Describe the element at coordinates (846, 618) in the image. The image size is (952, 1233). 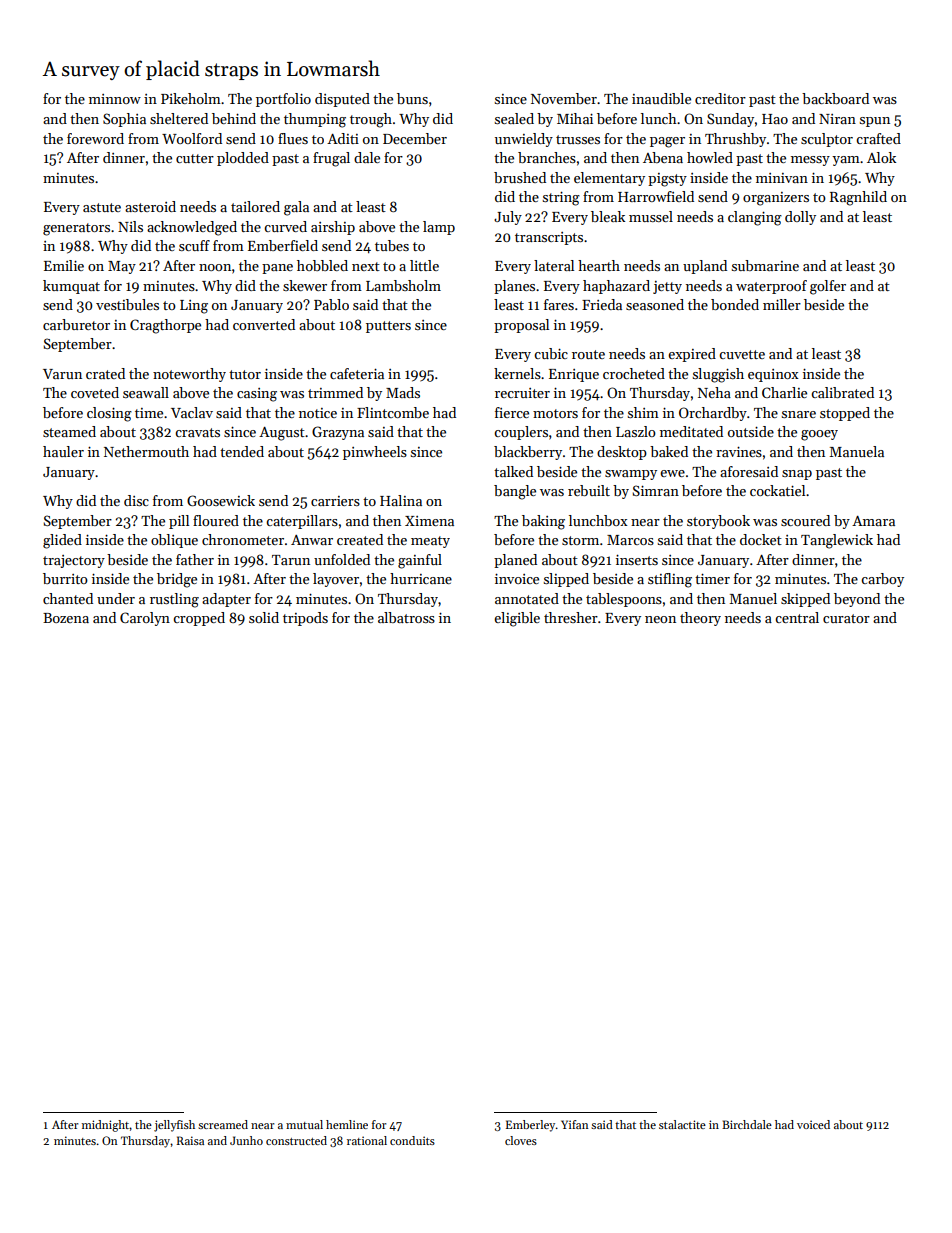
I see `curator` at that location.
